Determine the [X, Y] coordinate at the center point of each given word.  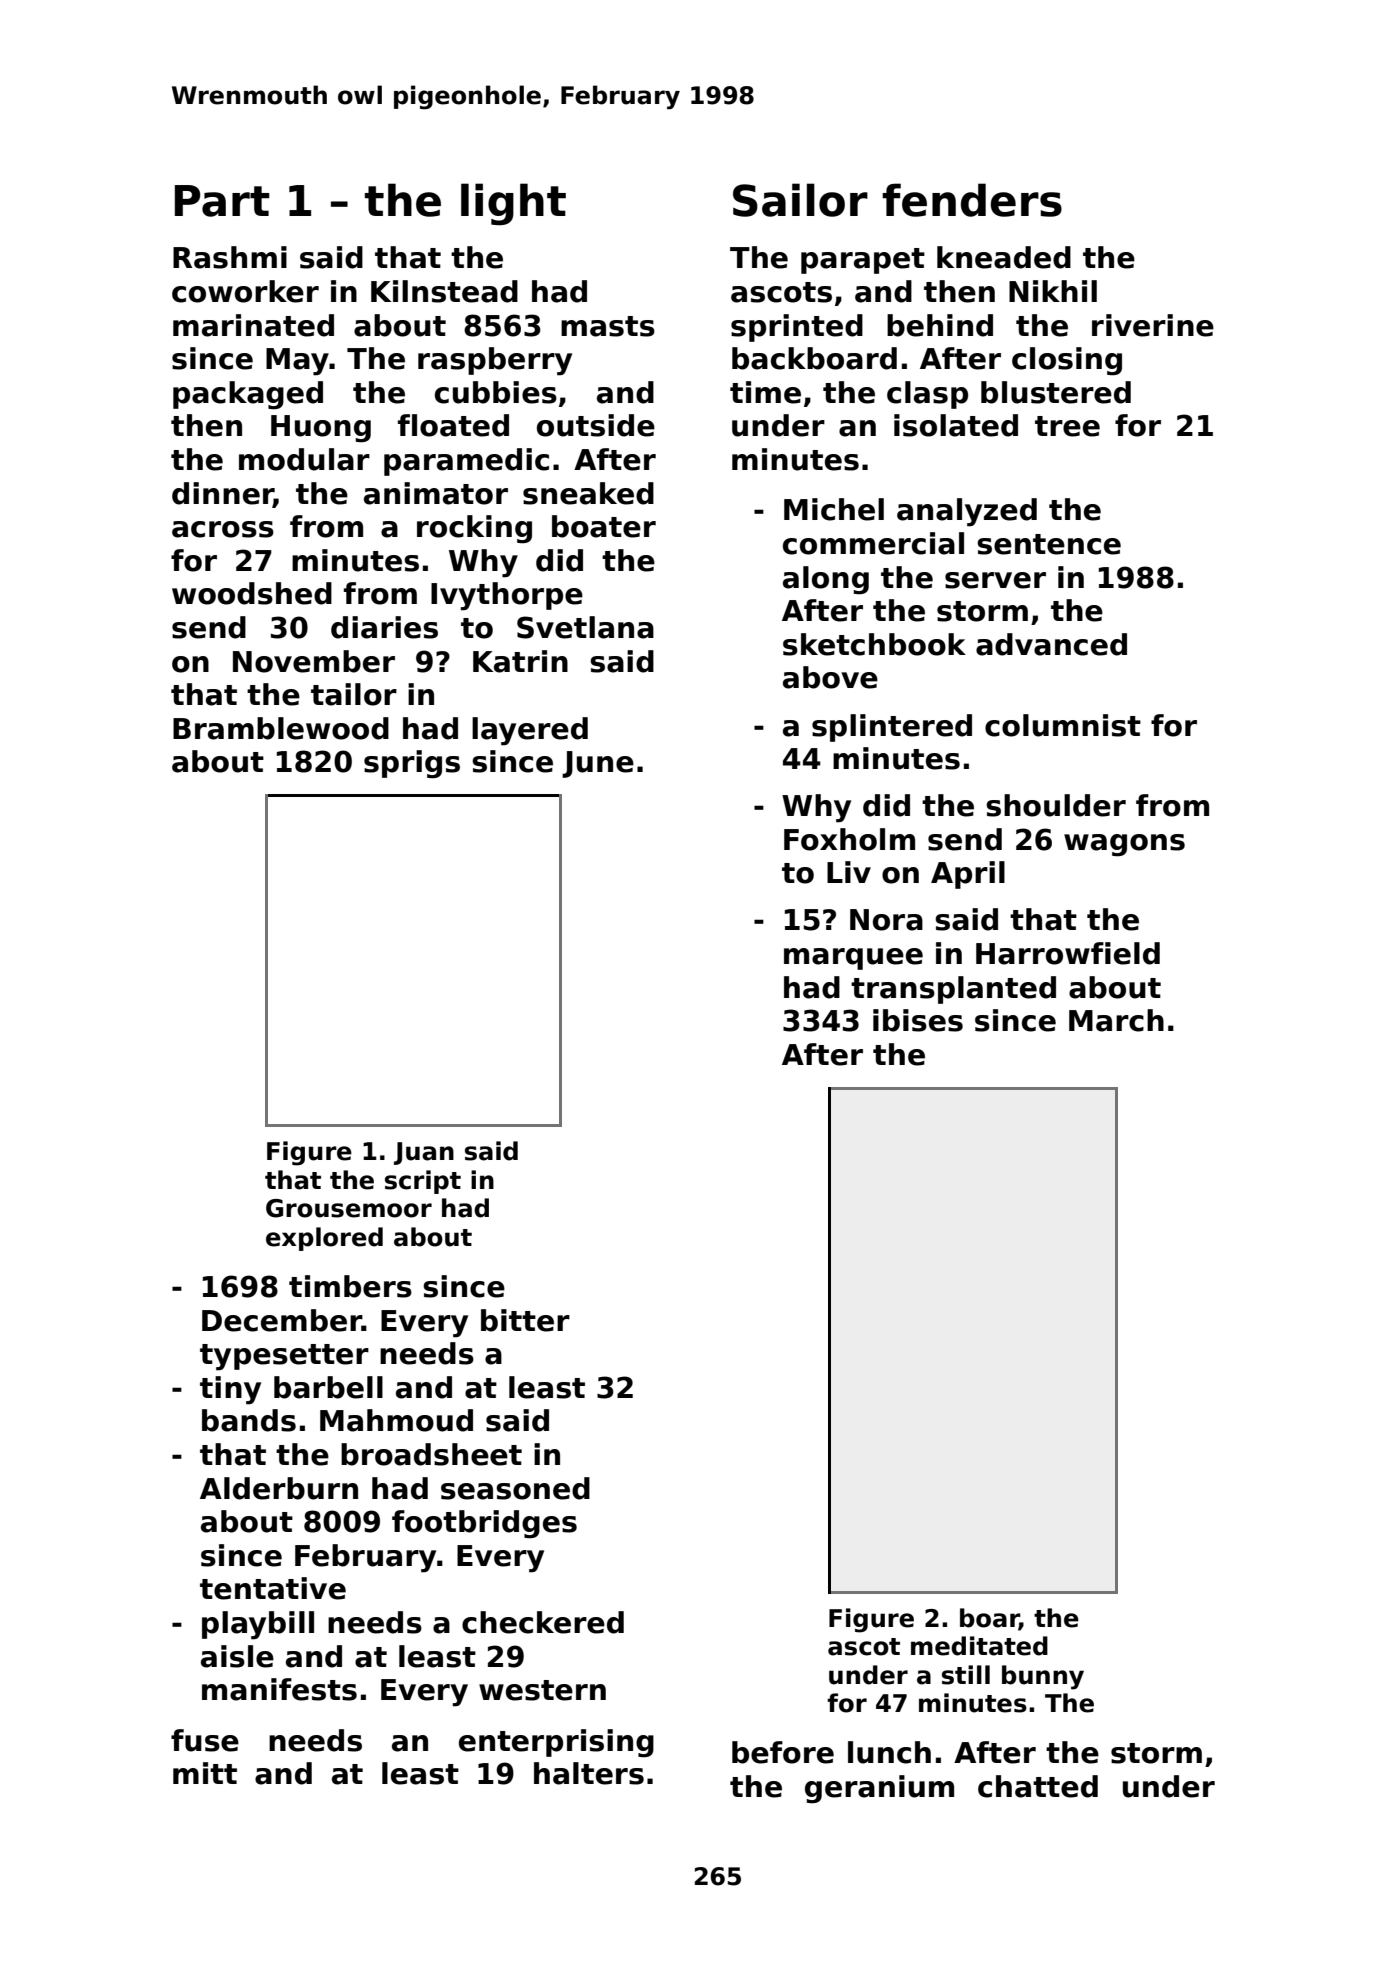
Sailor [800, 200]
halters [589, 1773]
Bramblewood [281, 728]
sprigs [412, 764]
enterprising [556, 1743]
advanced [1051, 644]
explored [324, 1239]
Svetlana [585, 627]
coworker [245, 291]
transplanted [953, 990]
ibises [918, 1020]
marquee [853, 959]
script [423, 1182]
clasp [927, 395]
